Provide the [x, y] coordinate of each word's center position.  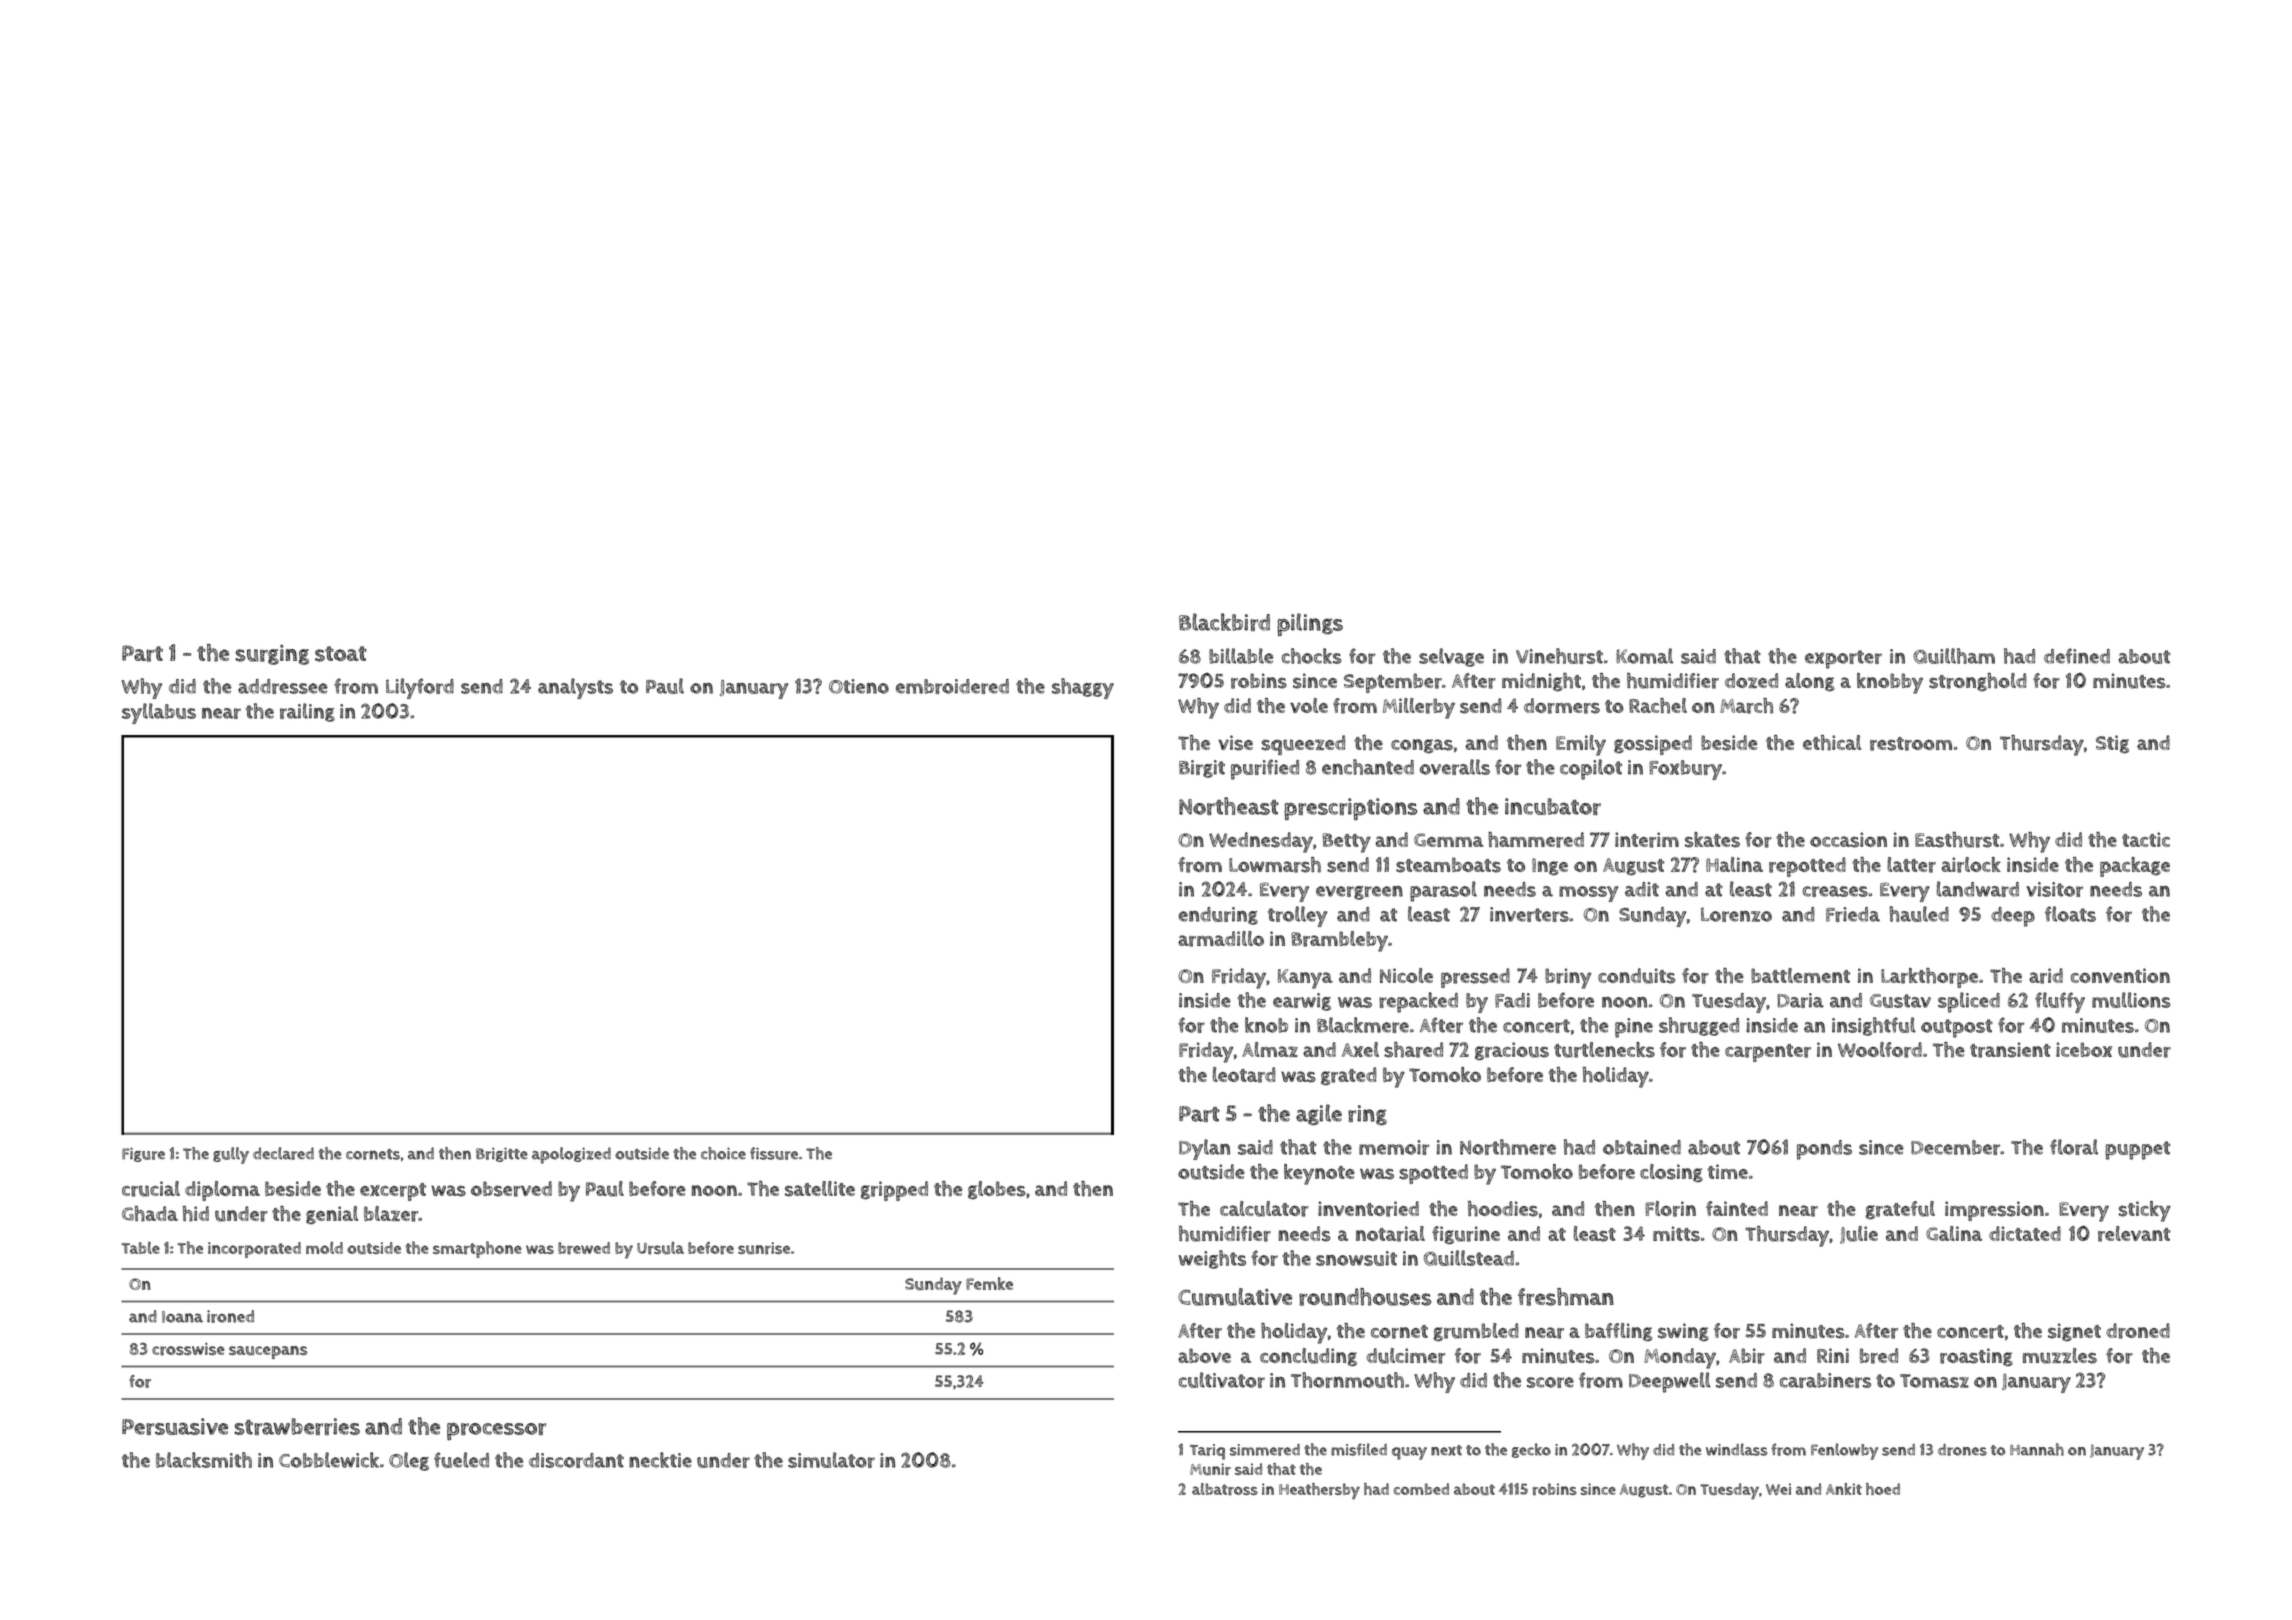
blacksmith [204, 1460]
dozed [1751, 680]
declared [283, 1153]
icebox [2084, 1049]
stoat [341, 654]
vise [1235, 743]
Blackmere [1363, 1025]
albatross [1225, 1489]
